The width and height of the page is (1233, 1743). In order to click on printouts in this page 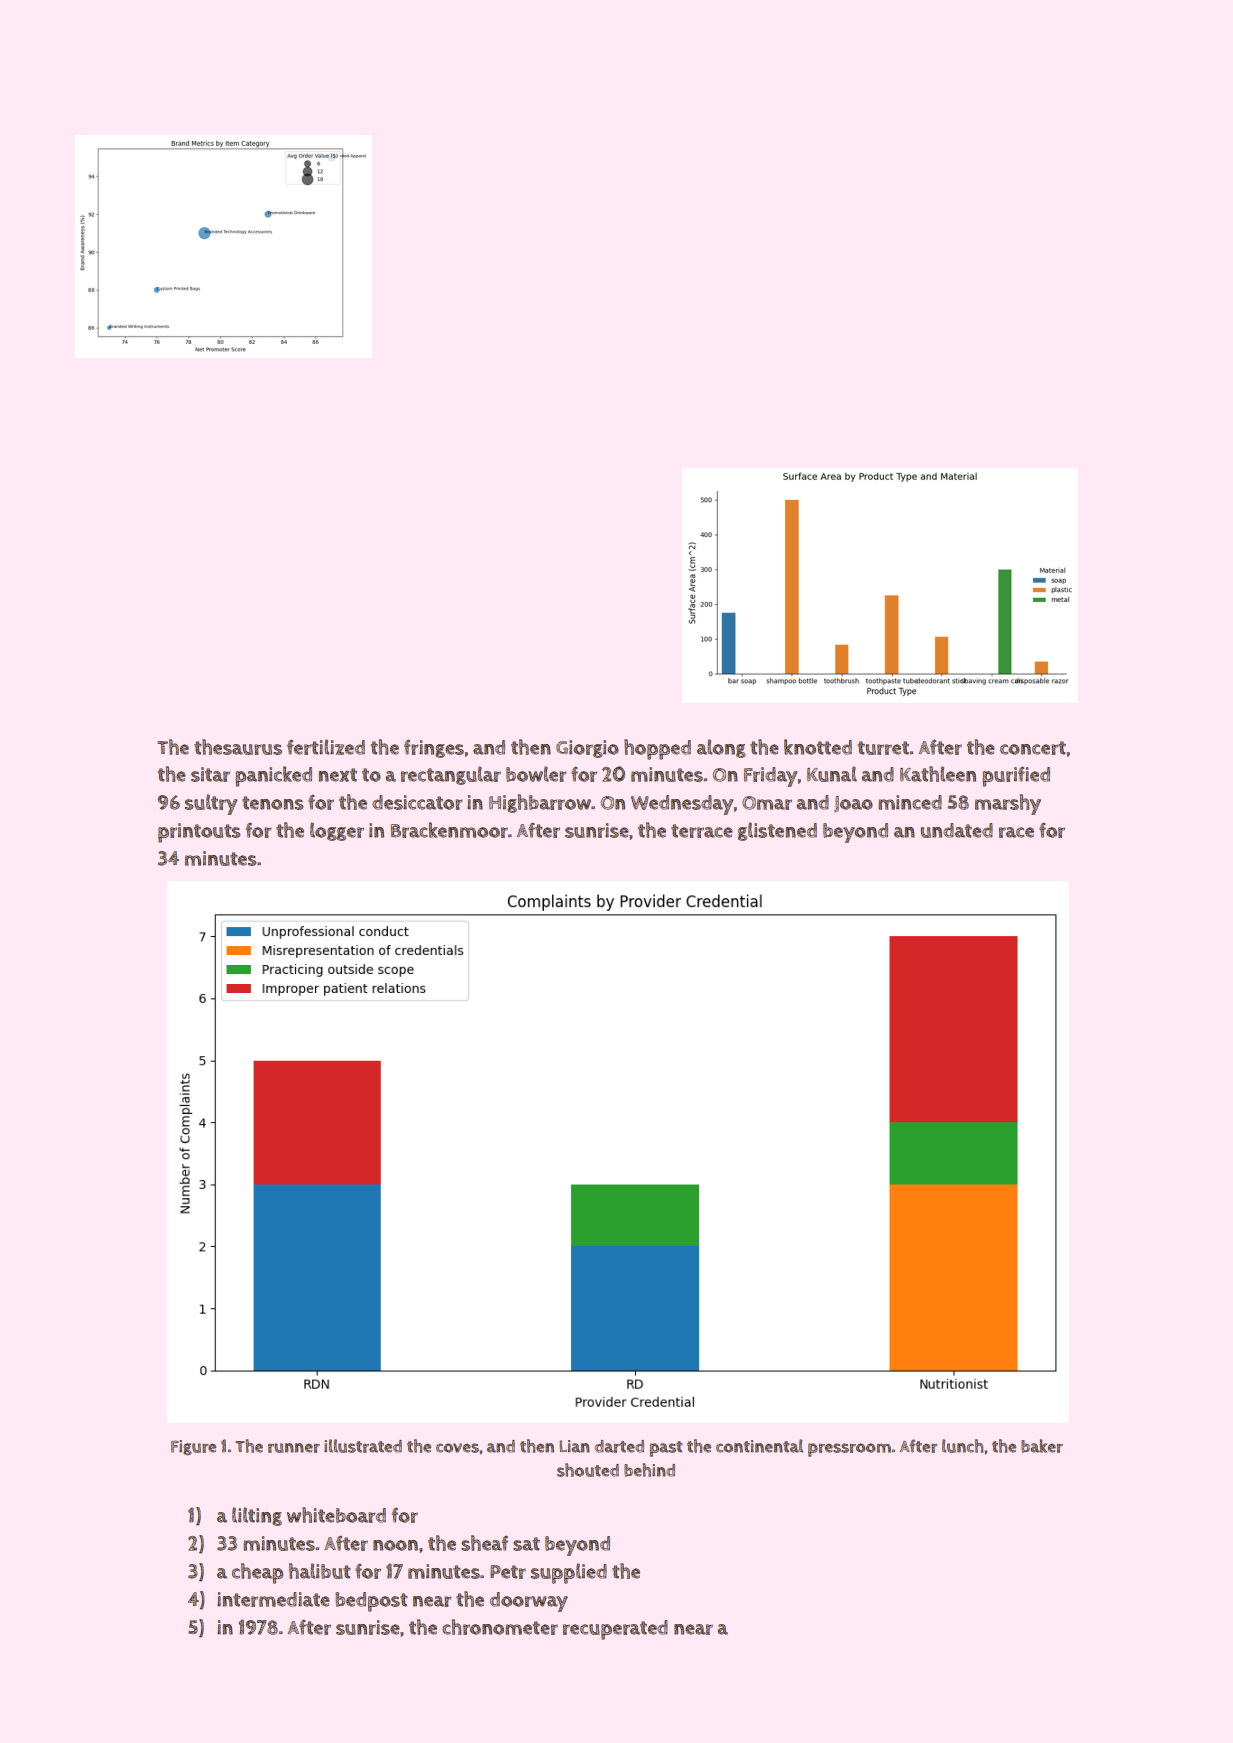, I will do `click(199, 833)`.
